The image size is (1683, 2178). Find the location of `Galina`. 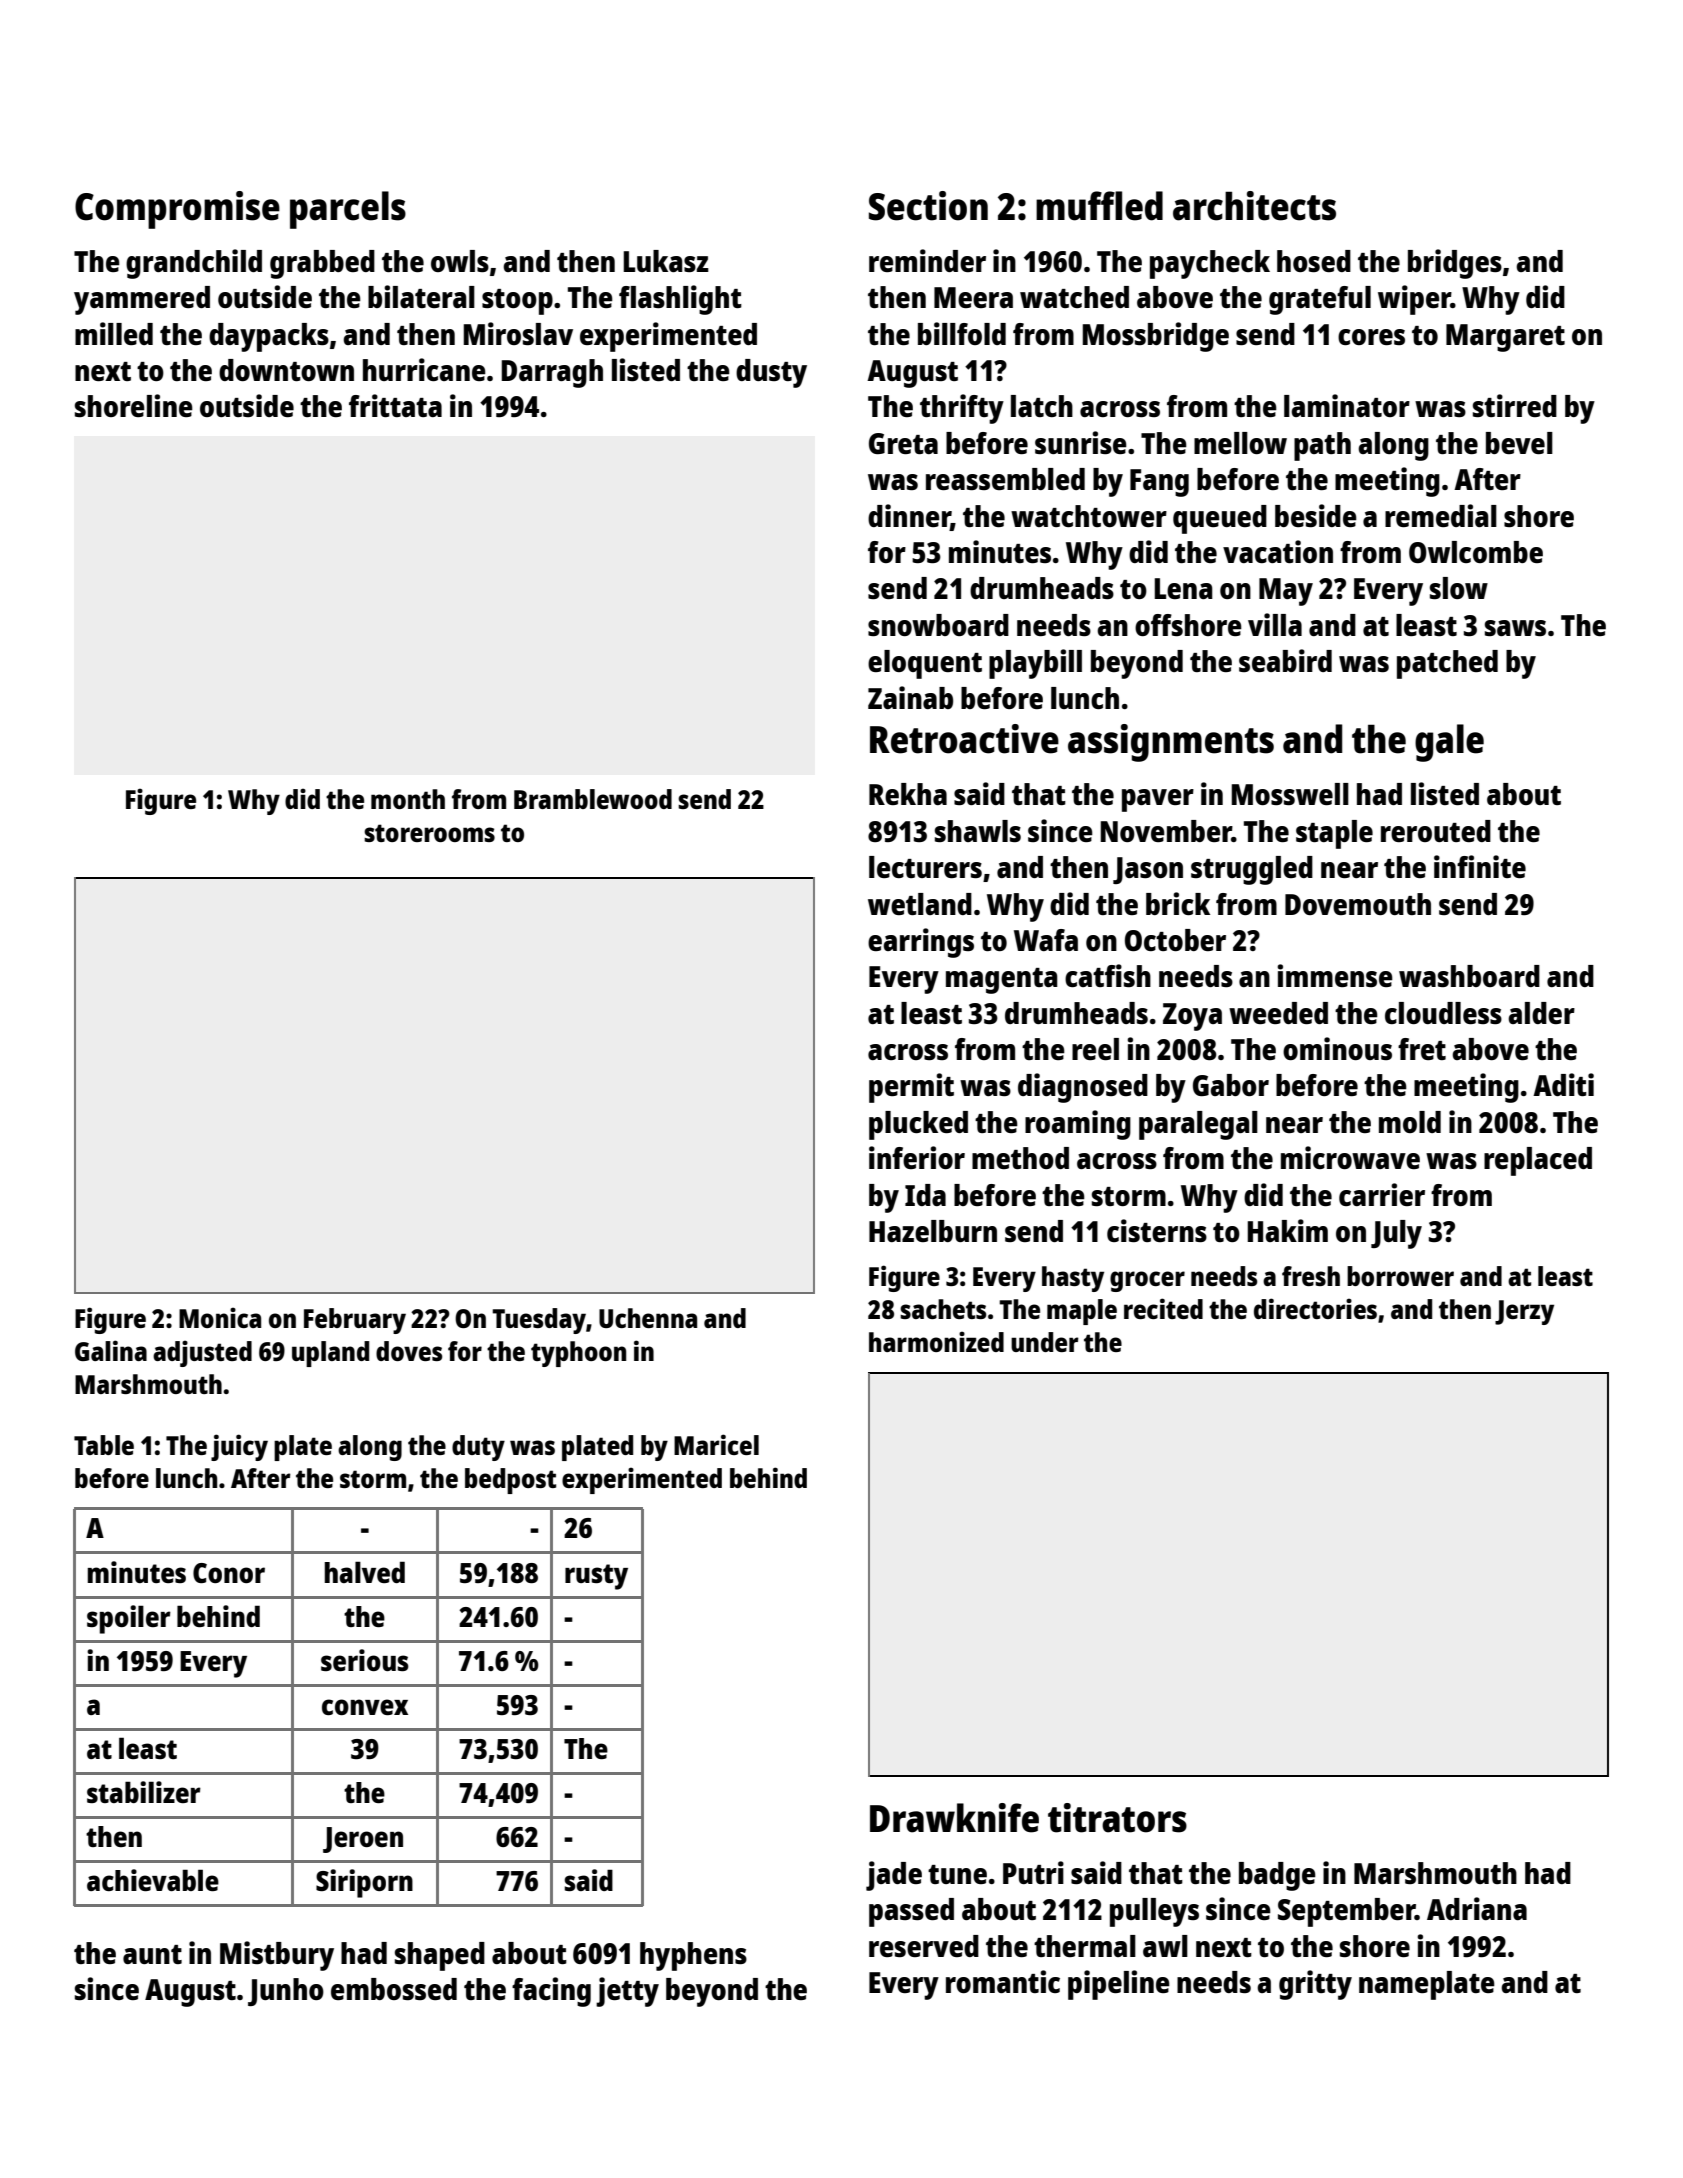

Galina is located at coordinates (111, 1350).
